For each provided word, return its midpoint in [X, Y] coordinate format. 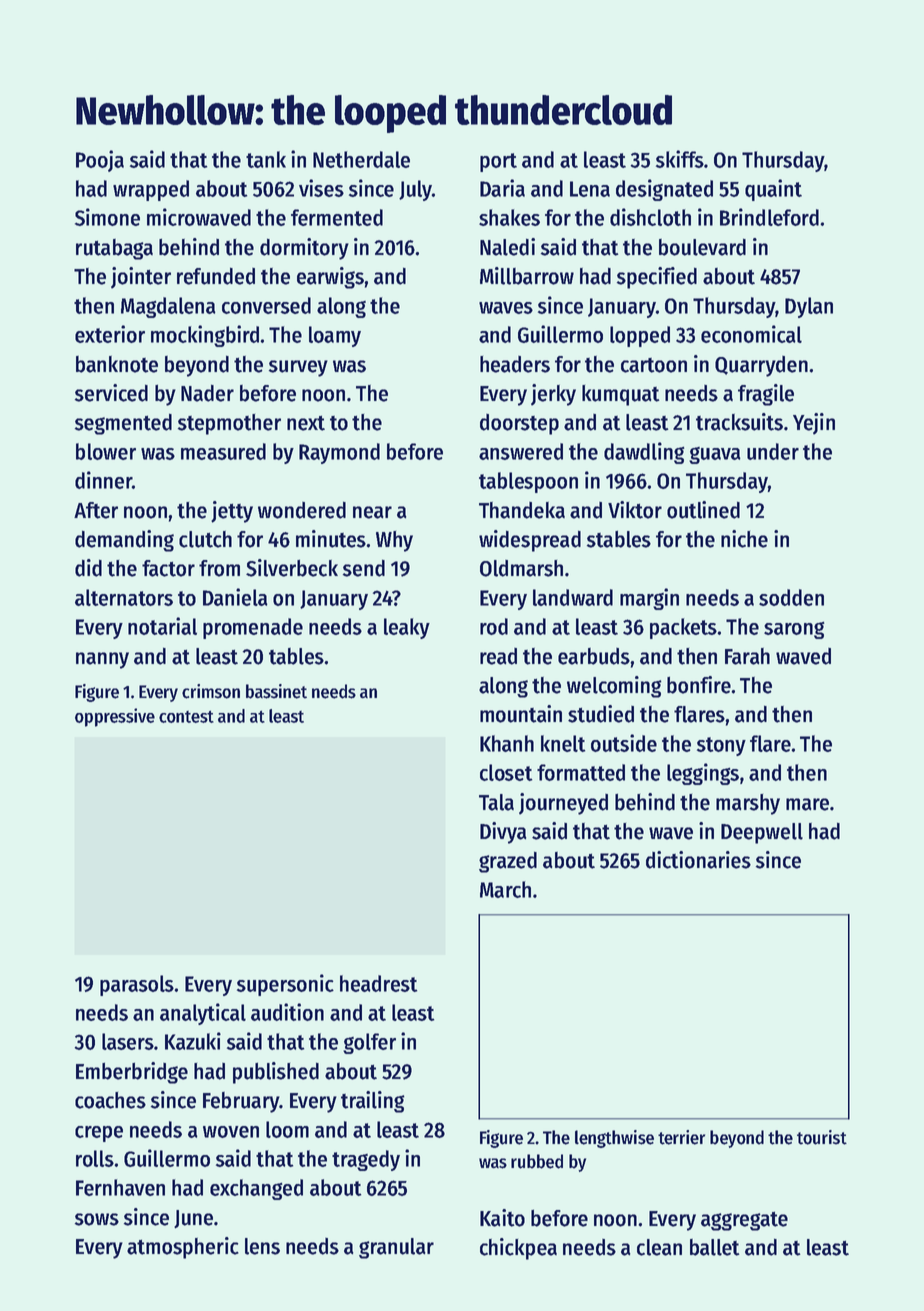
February [241, 1102]
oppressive [115, 717]
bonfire [699, 685]
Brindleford [769, 217]
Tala [496, 802]
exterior [110, 334]
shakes [509, 217]
